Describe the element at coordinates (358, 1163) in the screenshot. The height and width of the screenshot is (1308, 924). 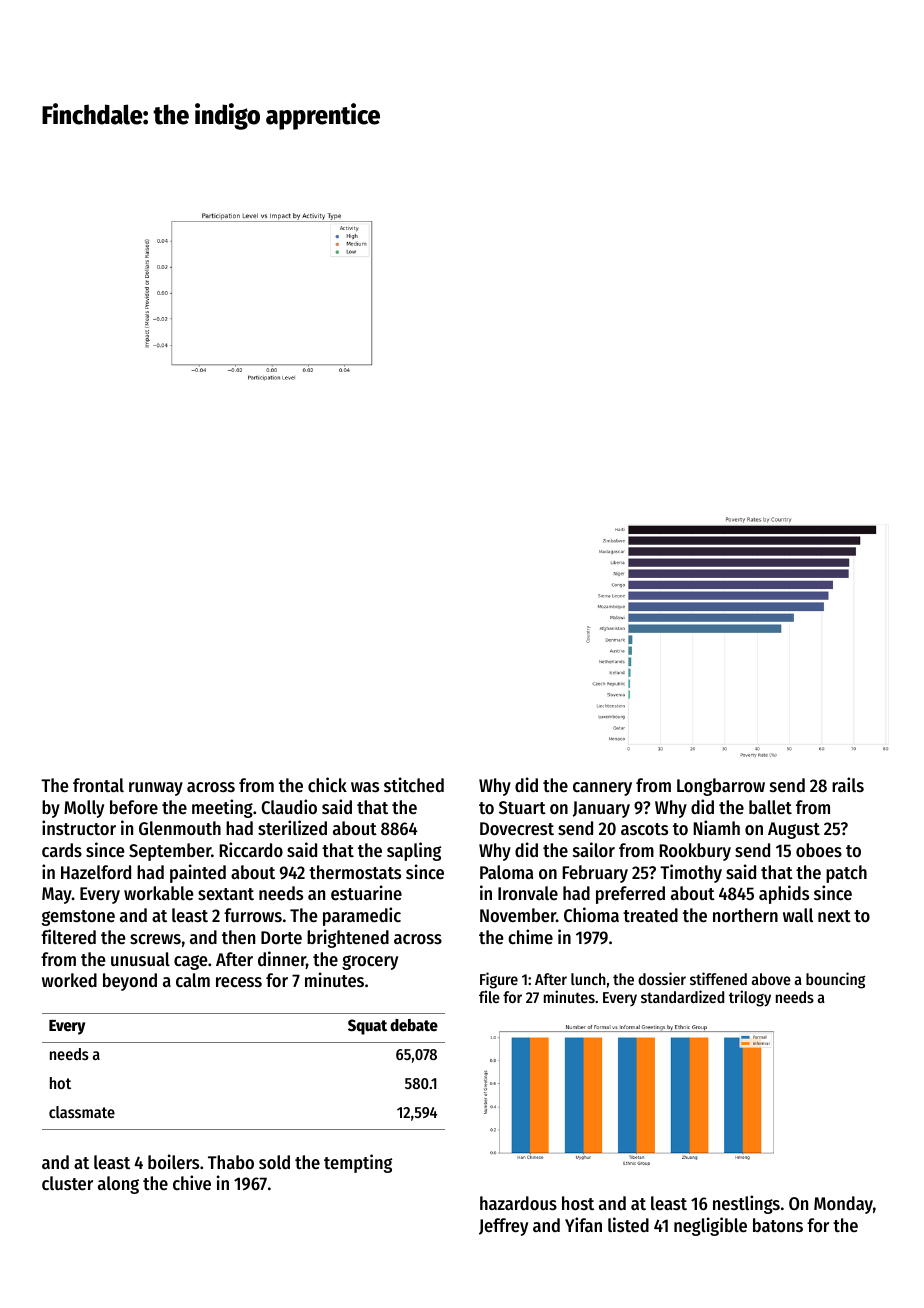
I see `tempting` at that location.
